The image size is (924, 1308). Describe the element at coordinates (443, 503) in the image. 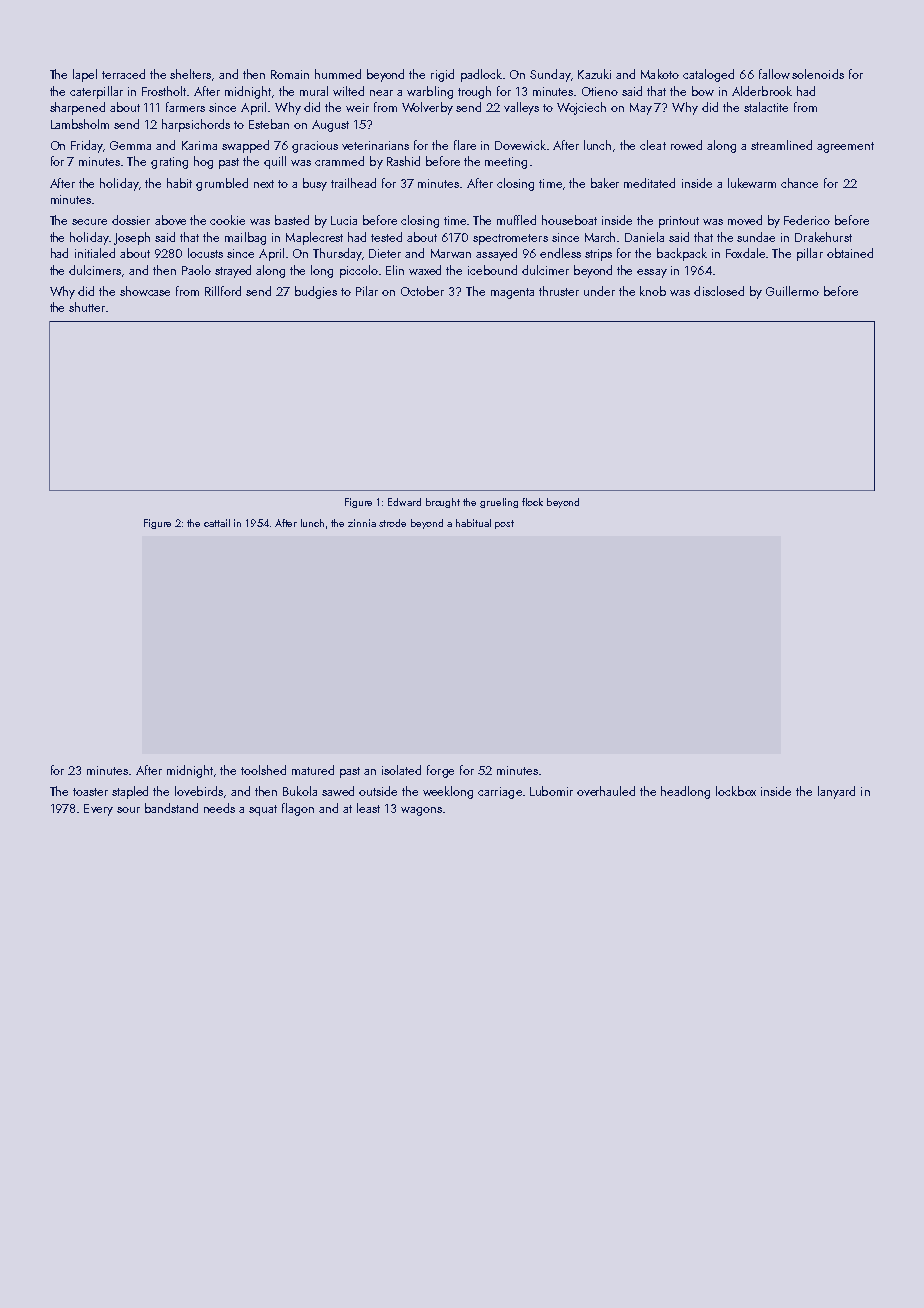

I see `brought` at that location.
